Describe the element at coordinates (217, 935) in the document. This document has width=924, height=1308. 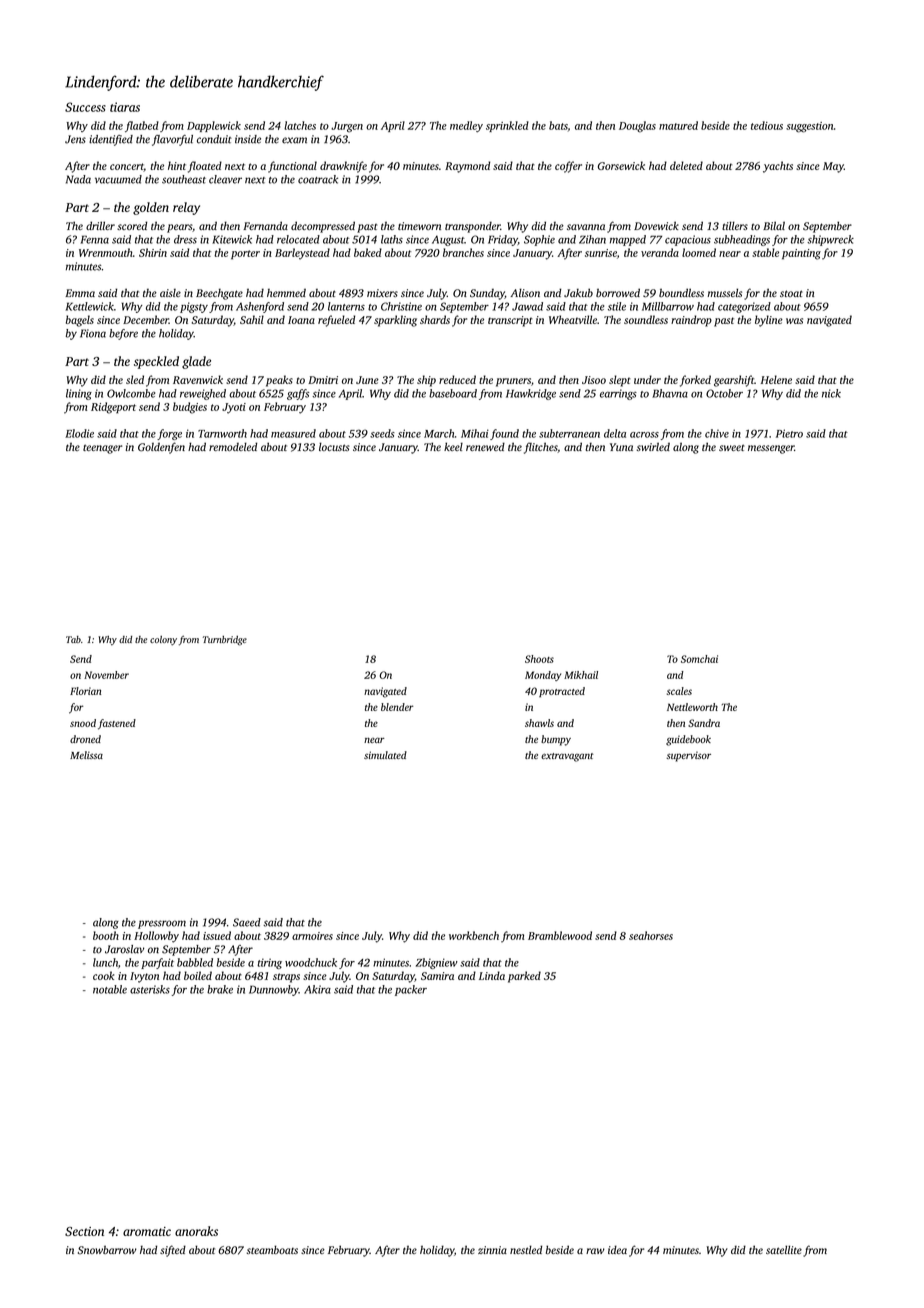
I see `issued` at that location.
